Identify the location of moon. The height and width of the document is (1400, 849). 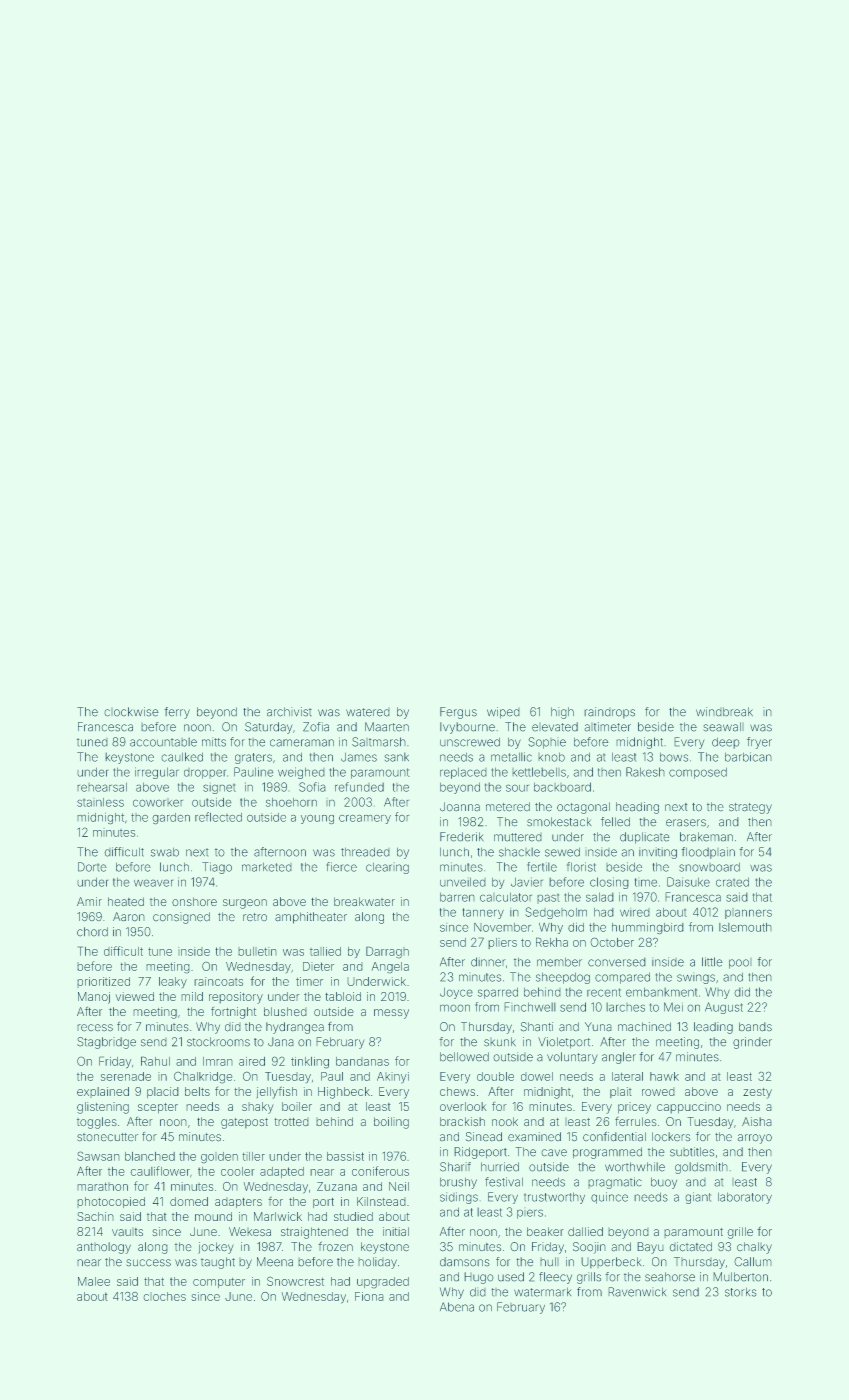
(455, 1008).
